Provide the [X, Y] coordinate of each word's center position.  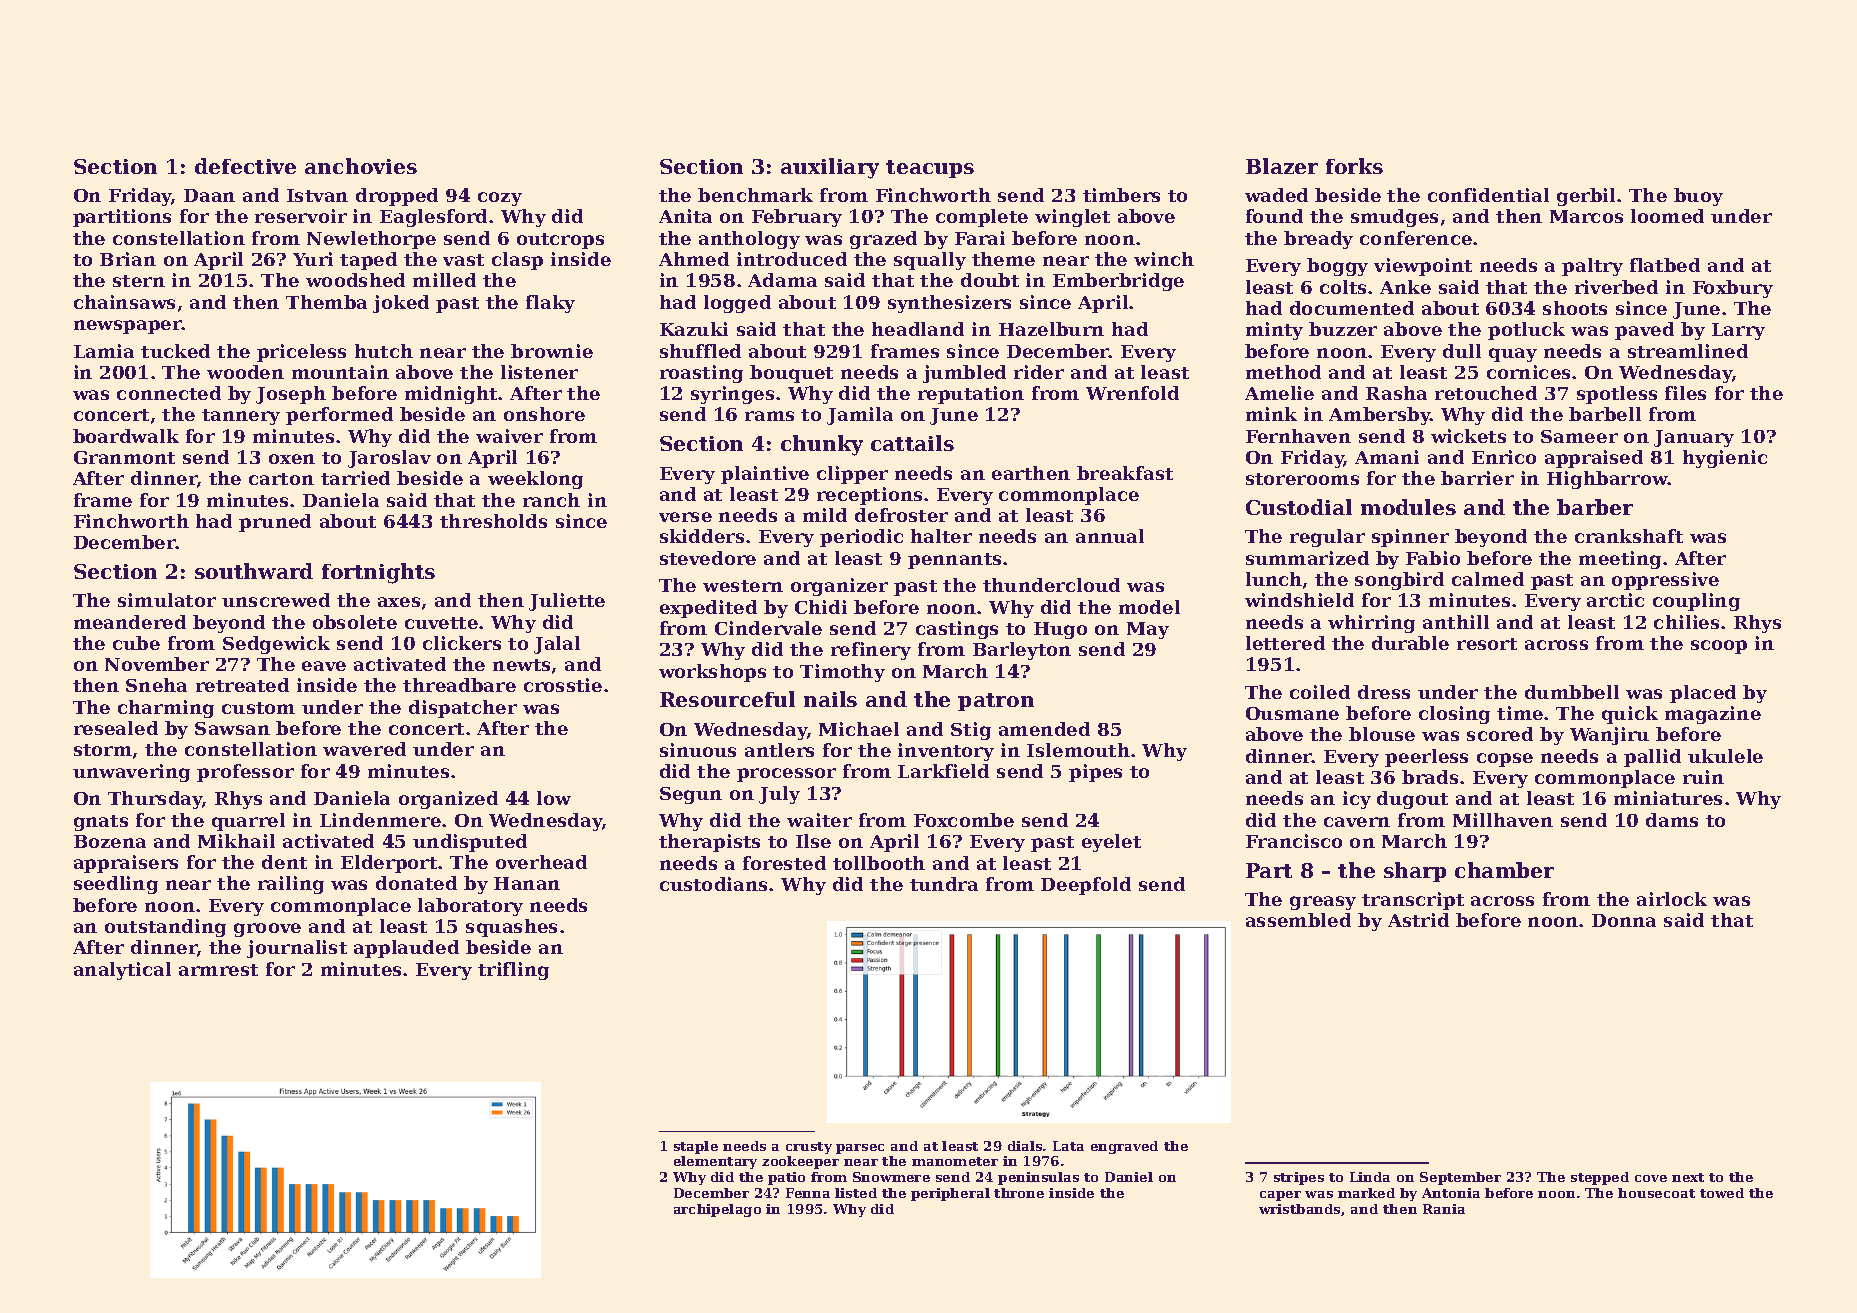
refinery [871, 651]
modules [1408, 507]
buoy [1698, 197]
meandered [130, 622]
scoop [1719, 647]
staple [696, 1147]
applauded [406, 949]
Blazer [1282, 166]
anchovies [361, 166]
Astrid [1418, 920]
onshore [544, 414]
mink [1271, 414]
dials [1025, 1146]
